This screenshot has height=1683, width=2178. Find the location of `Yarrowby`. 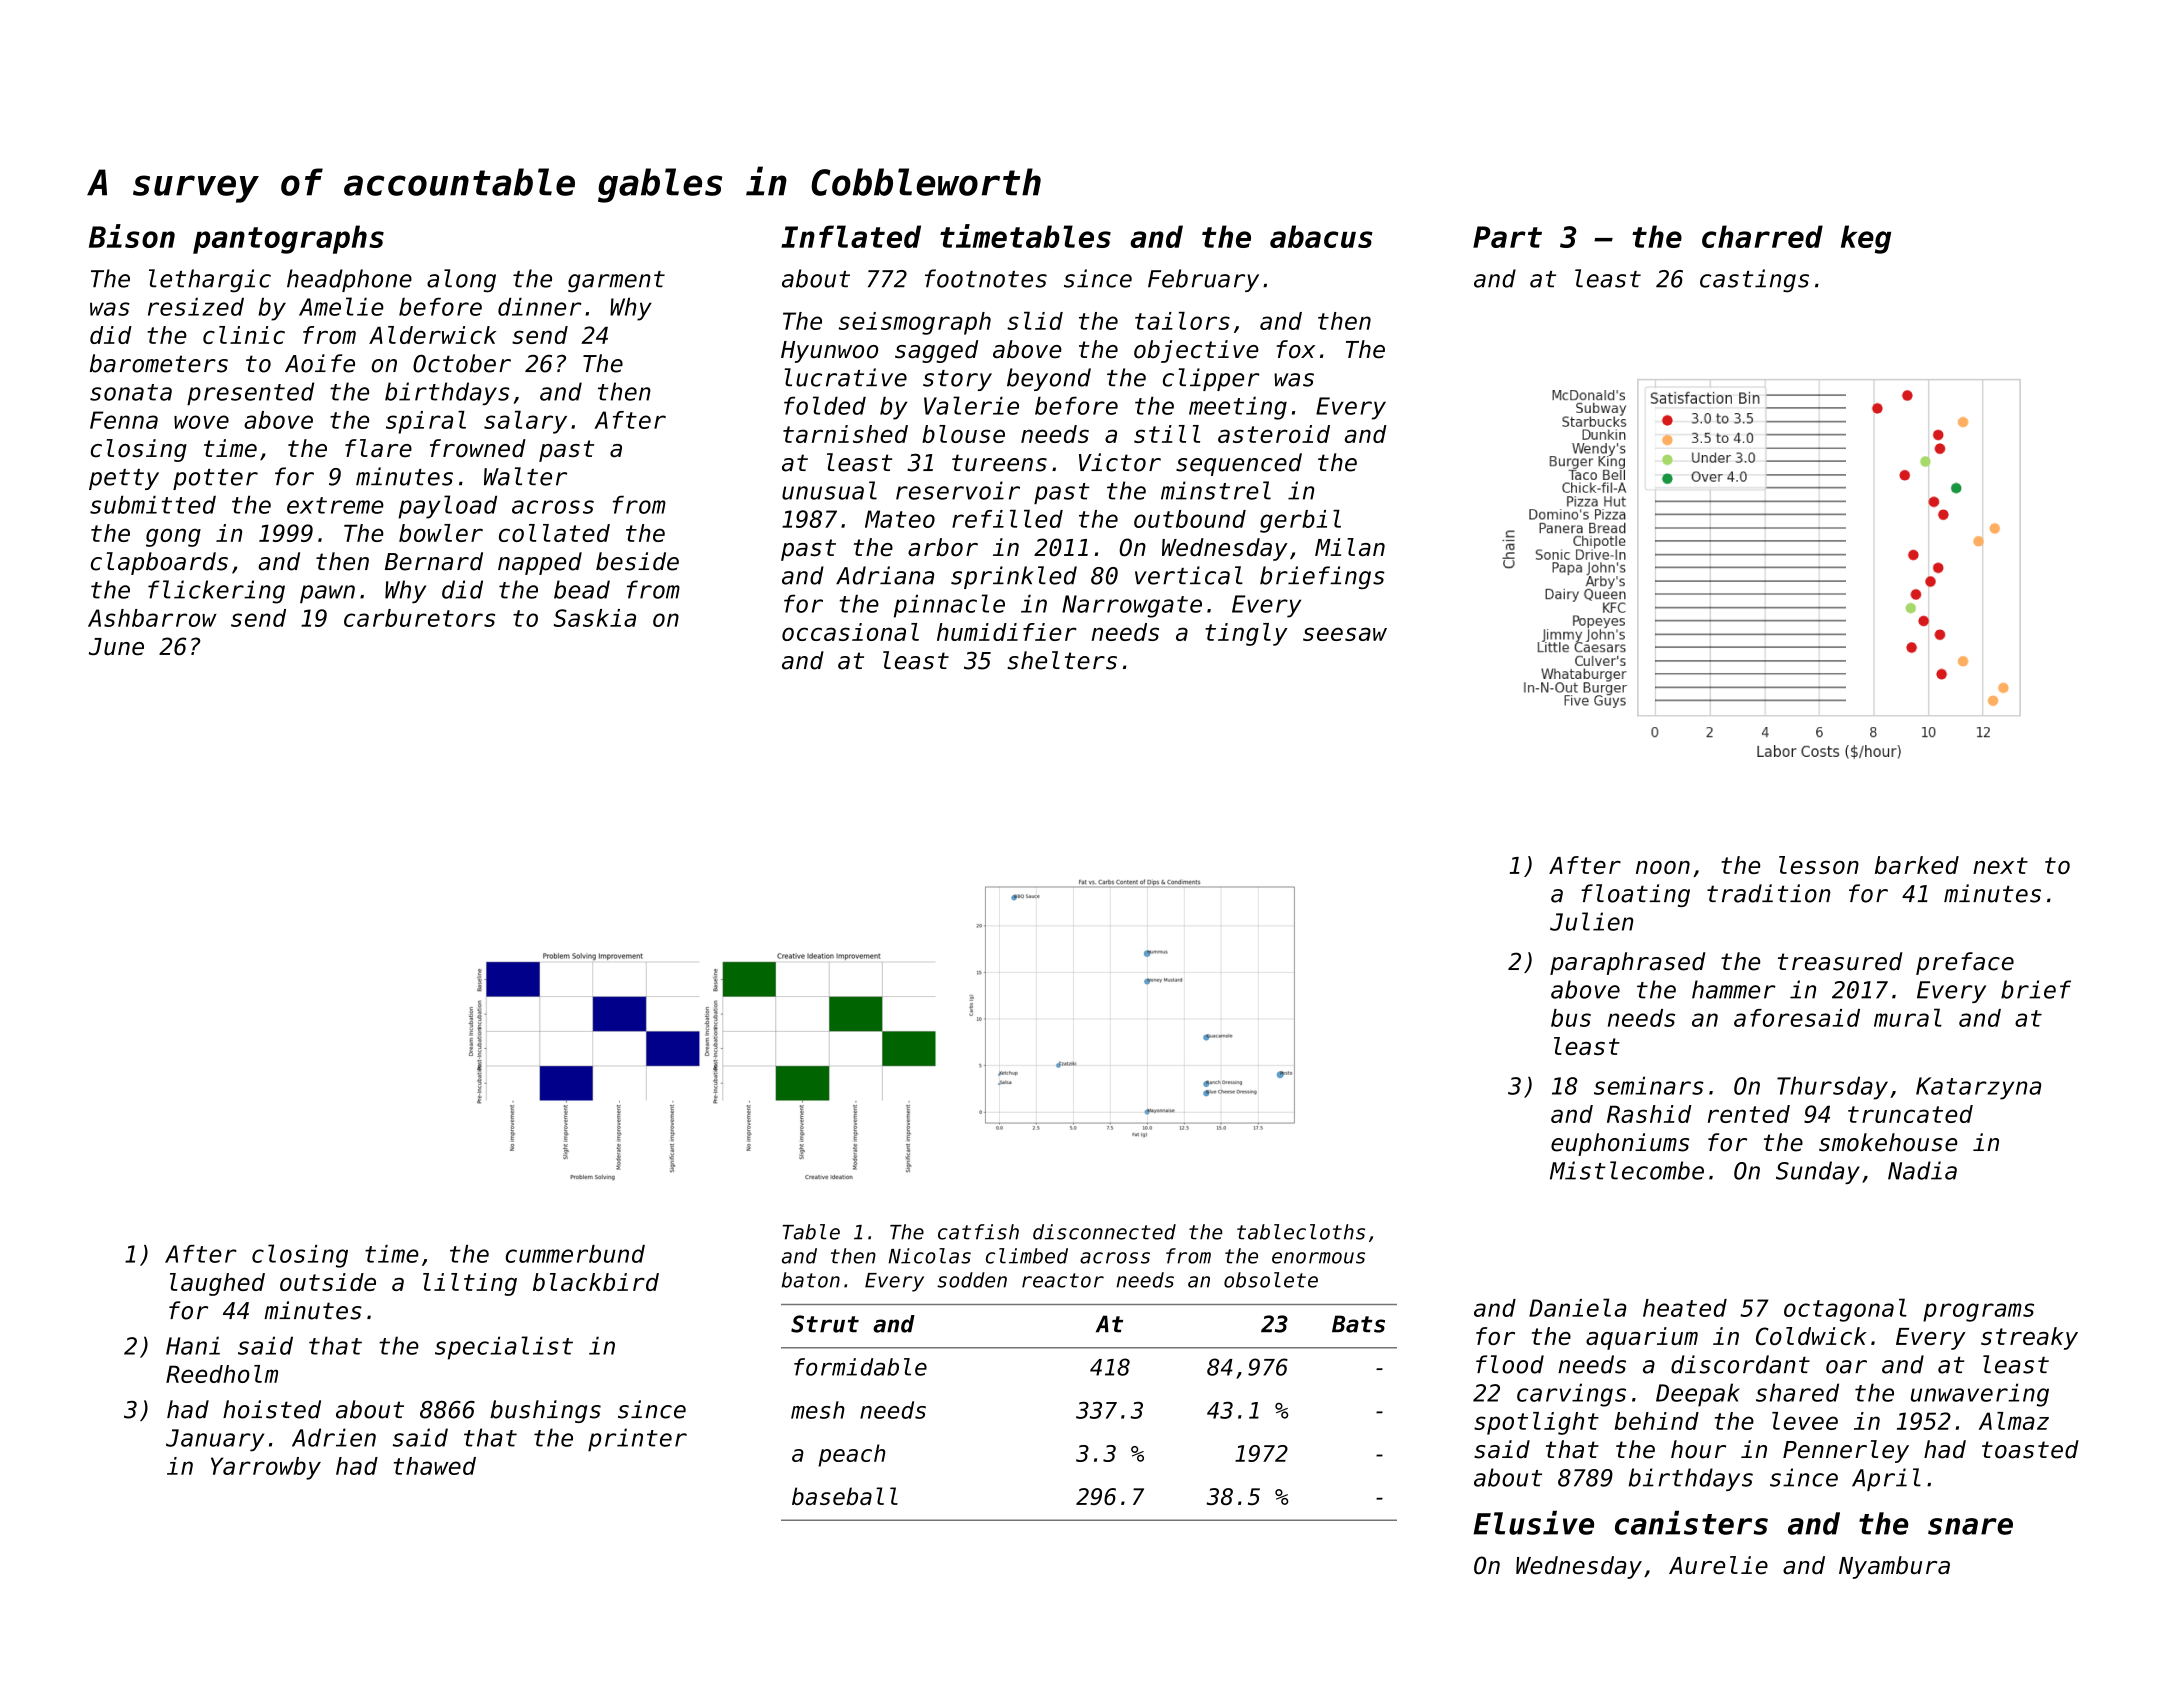

Yarrowby is located at coordinates (266, 1468).
